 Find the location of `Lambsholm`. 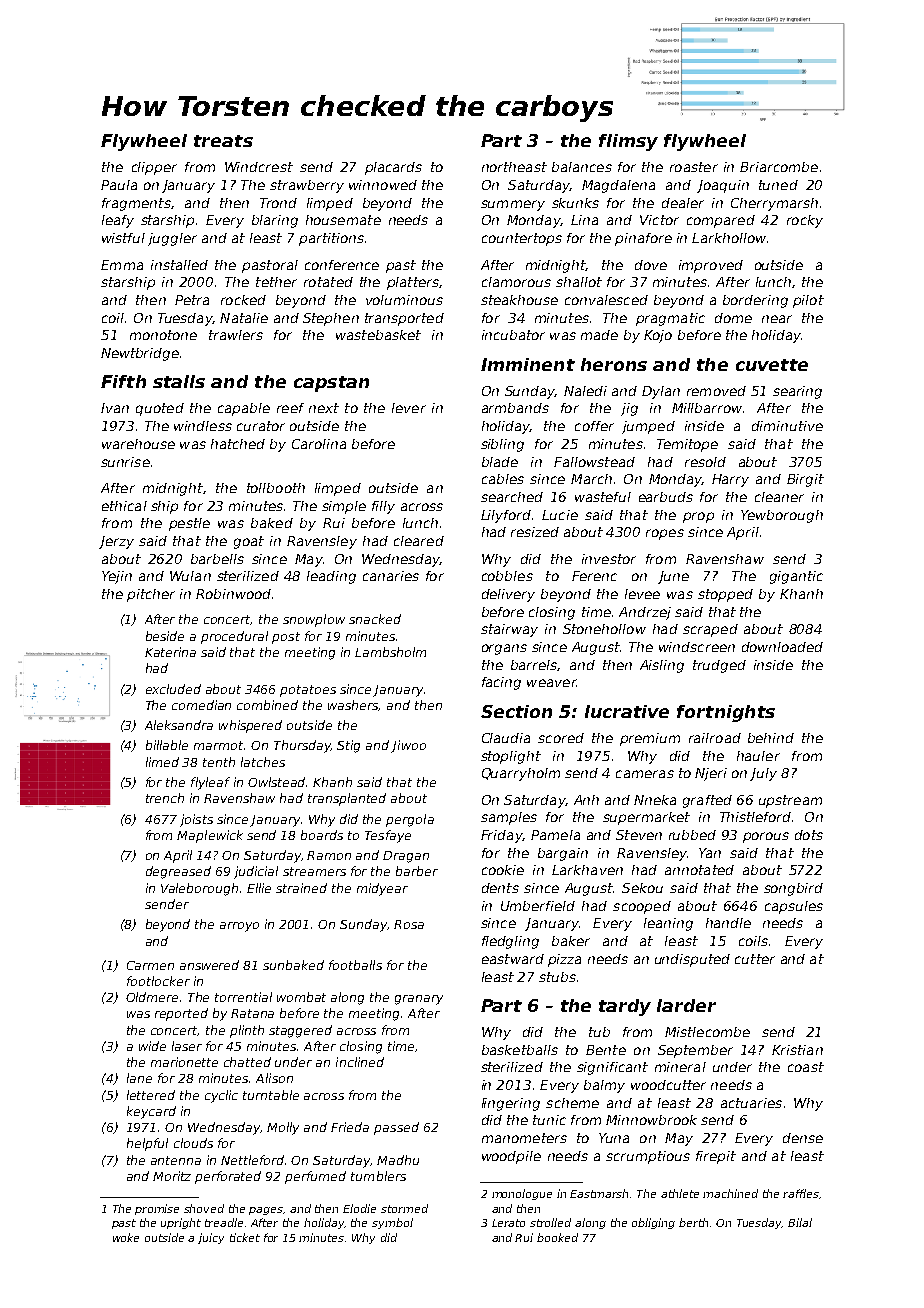

Lambsholm is located at coordinates (390, 652).
